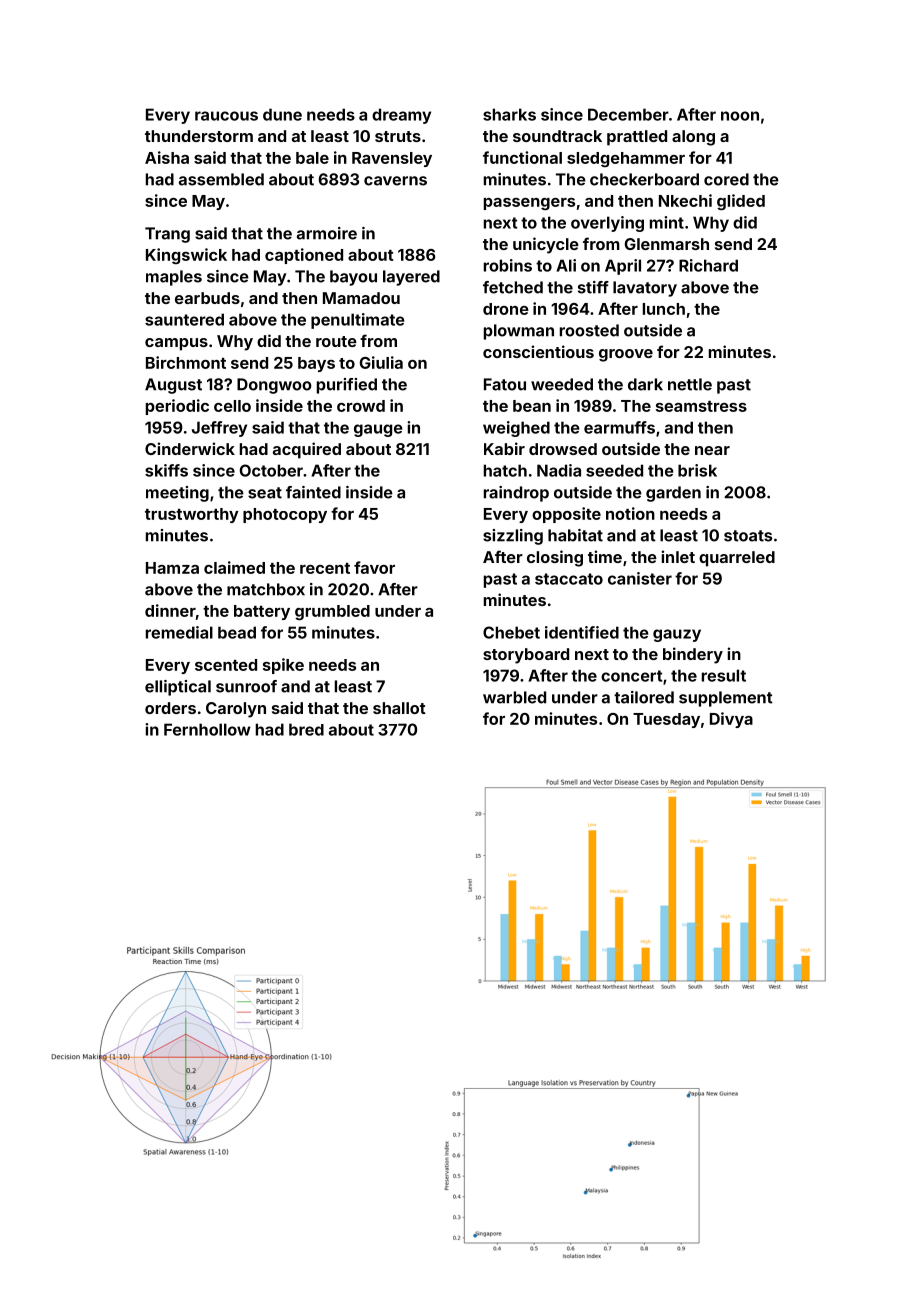  What do you see at coordinates (626, 159) in the screenshot?
I see `sledgehammer` at bounding box center [626, 159].
